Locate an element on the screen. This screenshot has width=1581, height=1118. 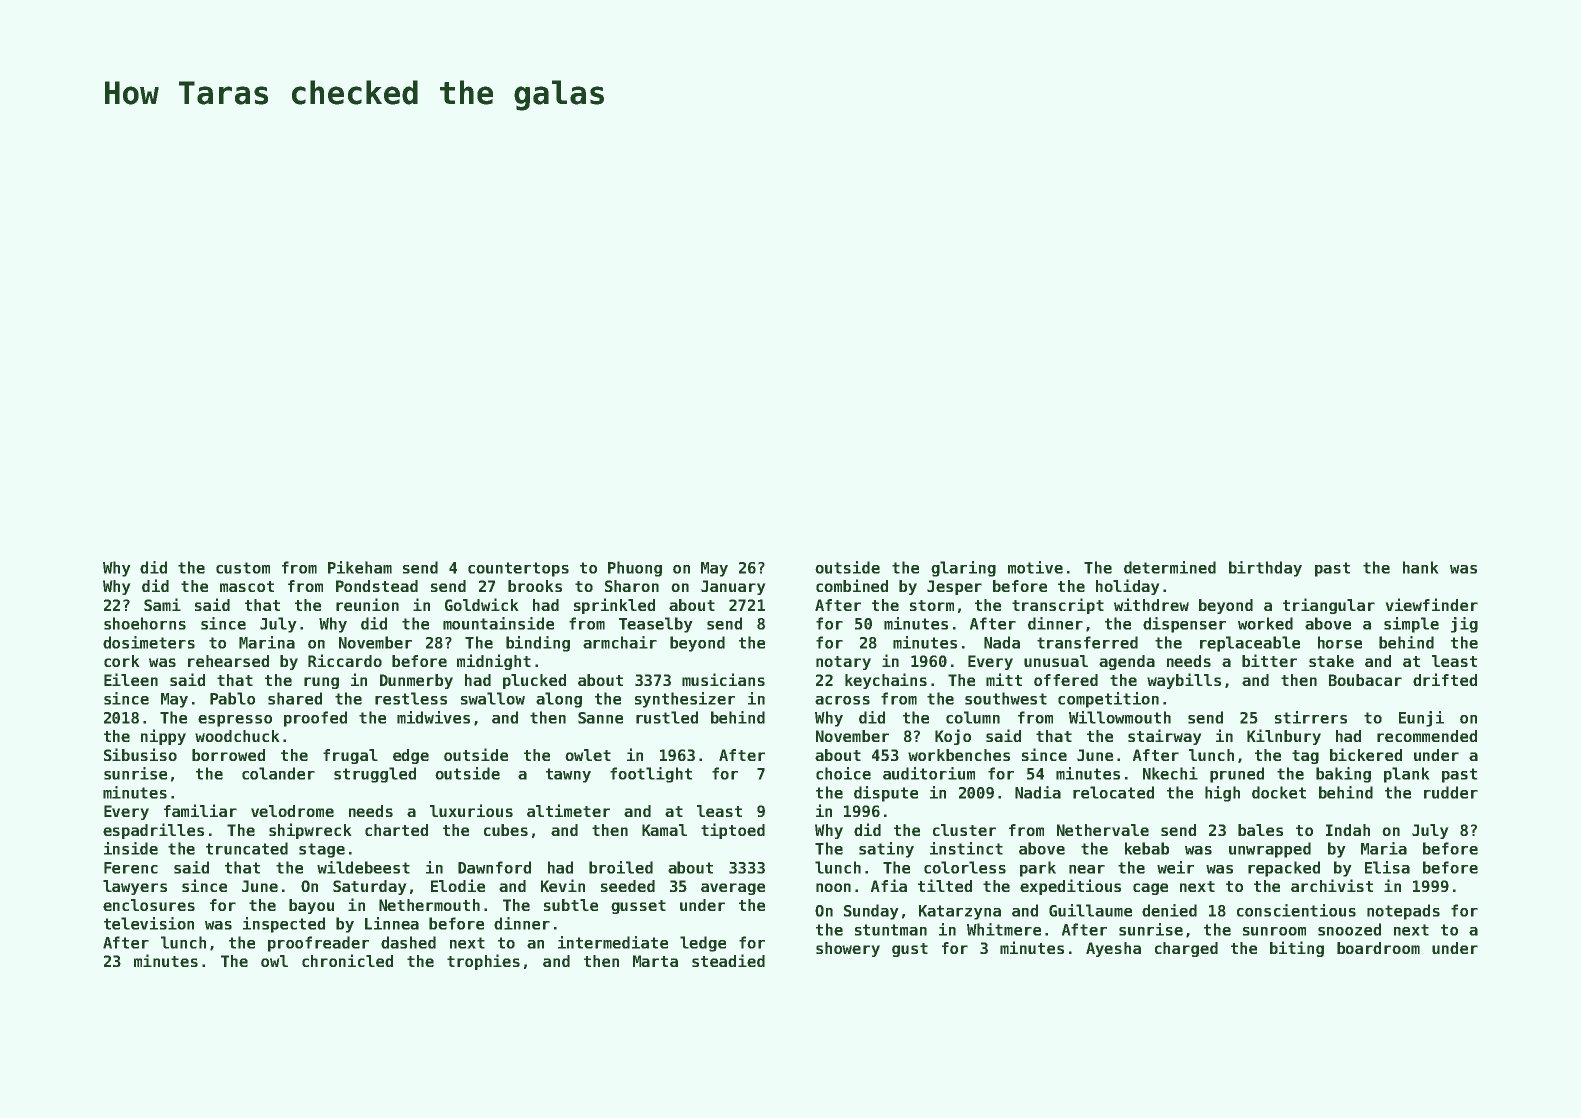
Willowmouth is located at coordinates (1120, 717).
